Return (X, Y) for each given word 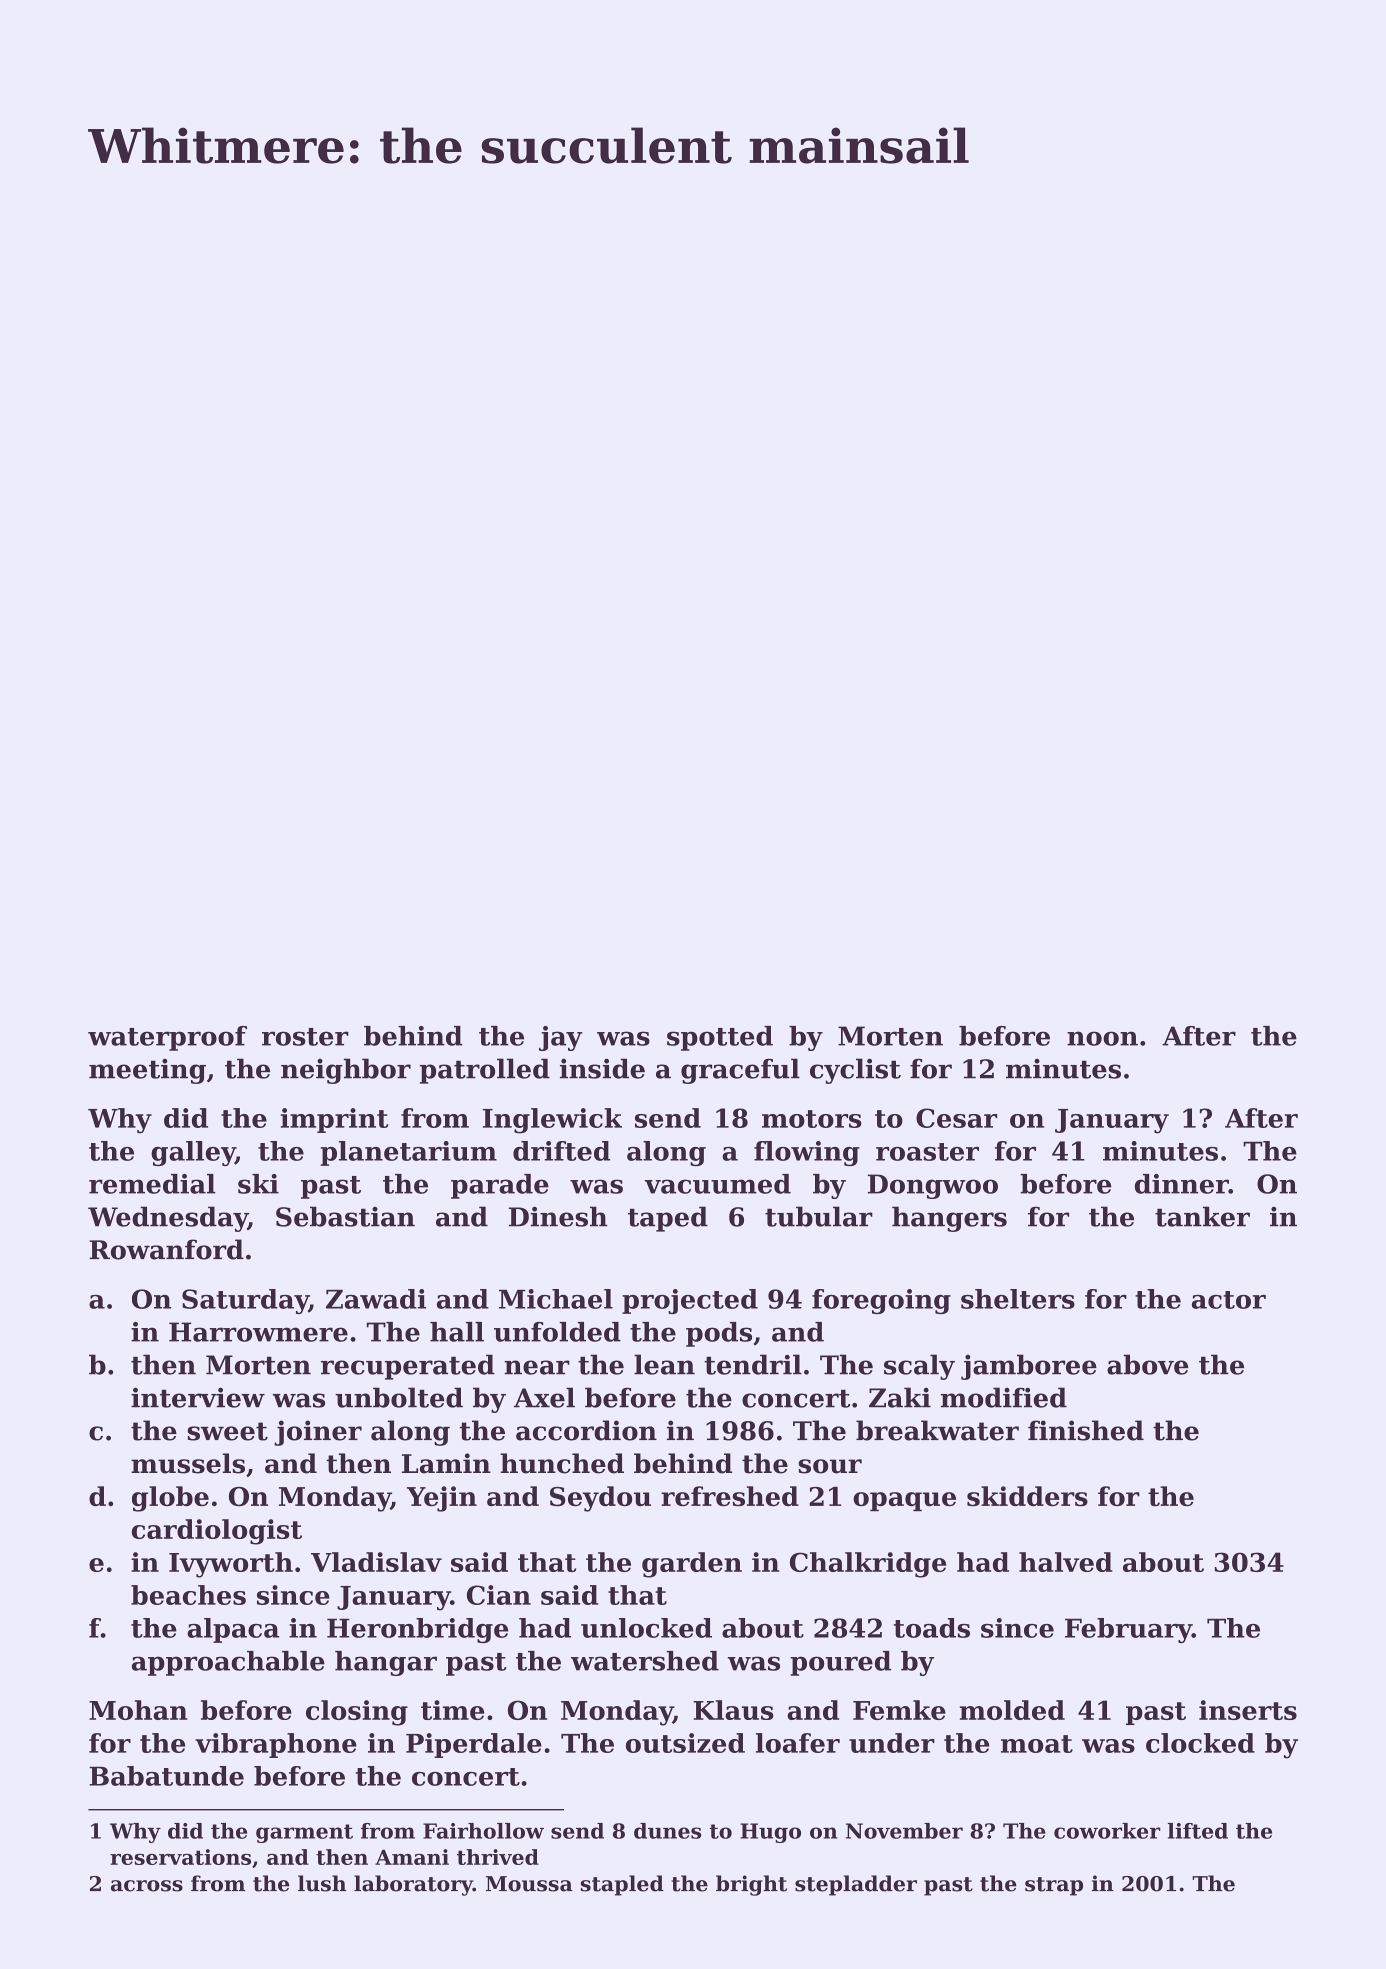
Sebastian (345, 1216)
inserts (1248, 1710)
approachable (228, 1663)
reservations (180, 1857)
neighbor (346, 1071)
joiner (318, 1433)
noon (1102, 1038)
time (452, 1710)
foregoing (881, 1301)
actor (1229, 1300)
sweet (228, 1431)
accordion (586, 1430)
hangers (949, 1219)
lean (664, 1364)
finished (1086, 1430)
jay (561, 1038)
